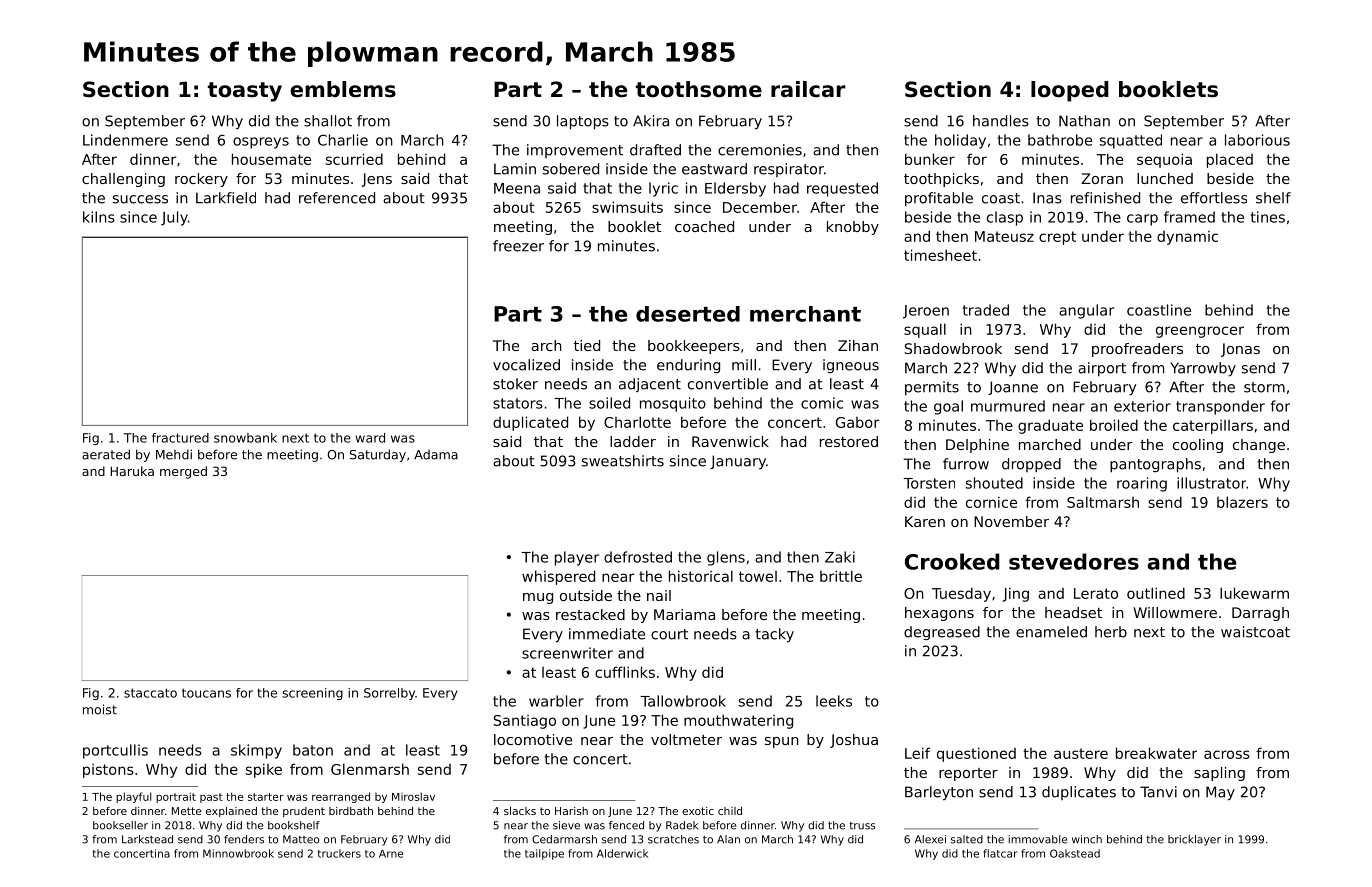 This document has height=887, width=1372. Describe the element at coordinates (808, 89) in the document. I see `railcar` at that location.
